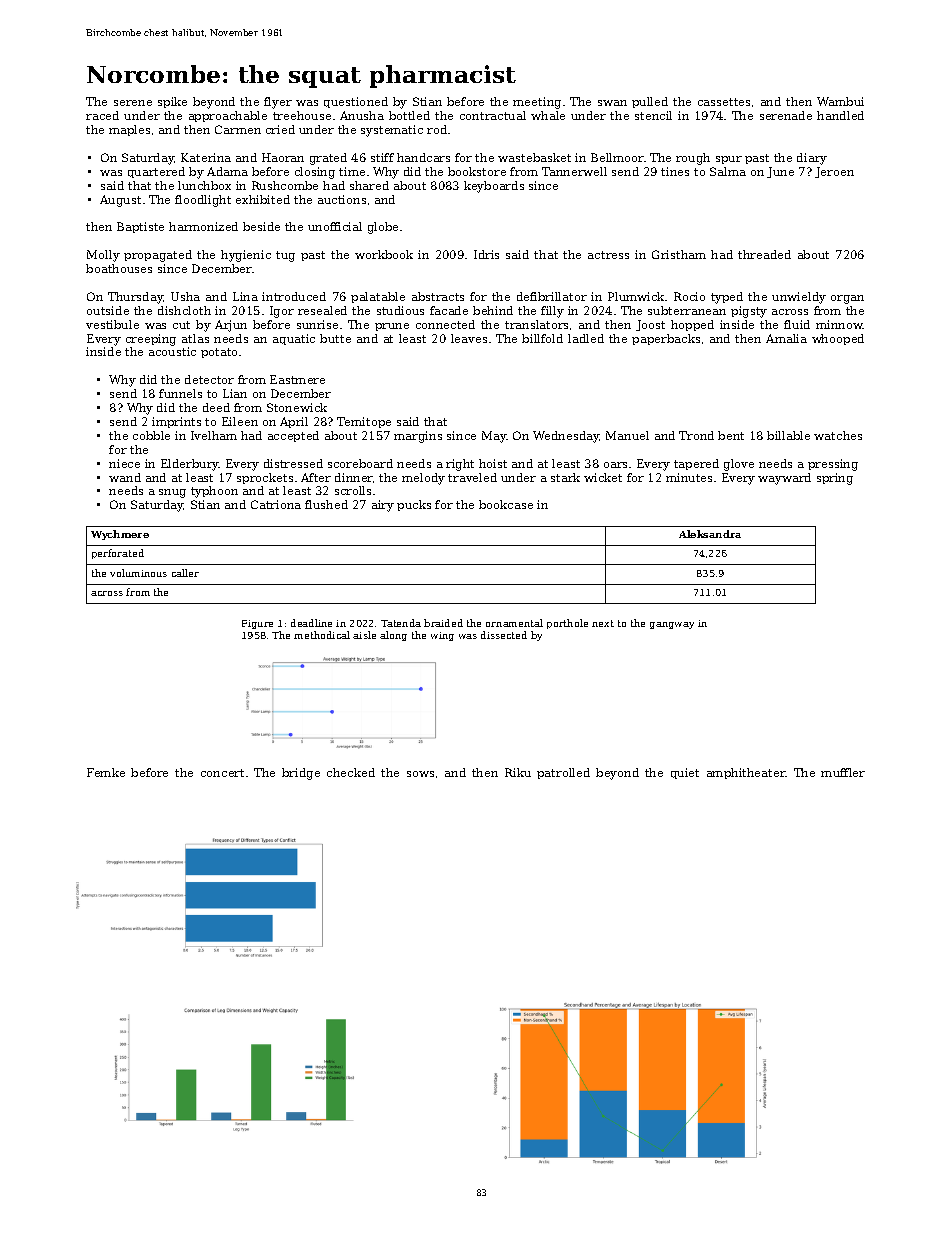 This page has height=1233, width=952. Describe the element at coordinates (190, 465) in the page. I see `Elderbury` at that location.
